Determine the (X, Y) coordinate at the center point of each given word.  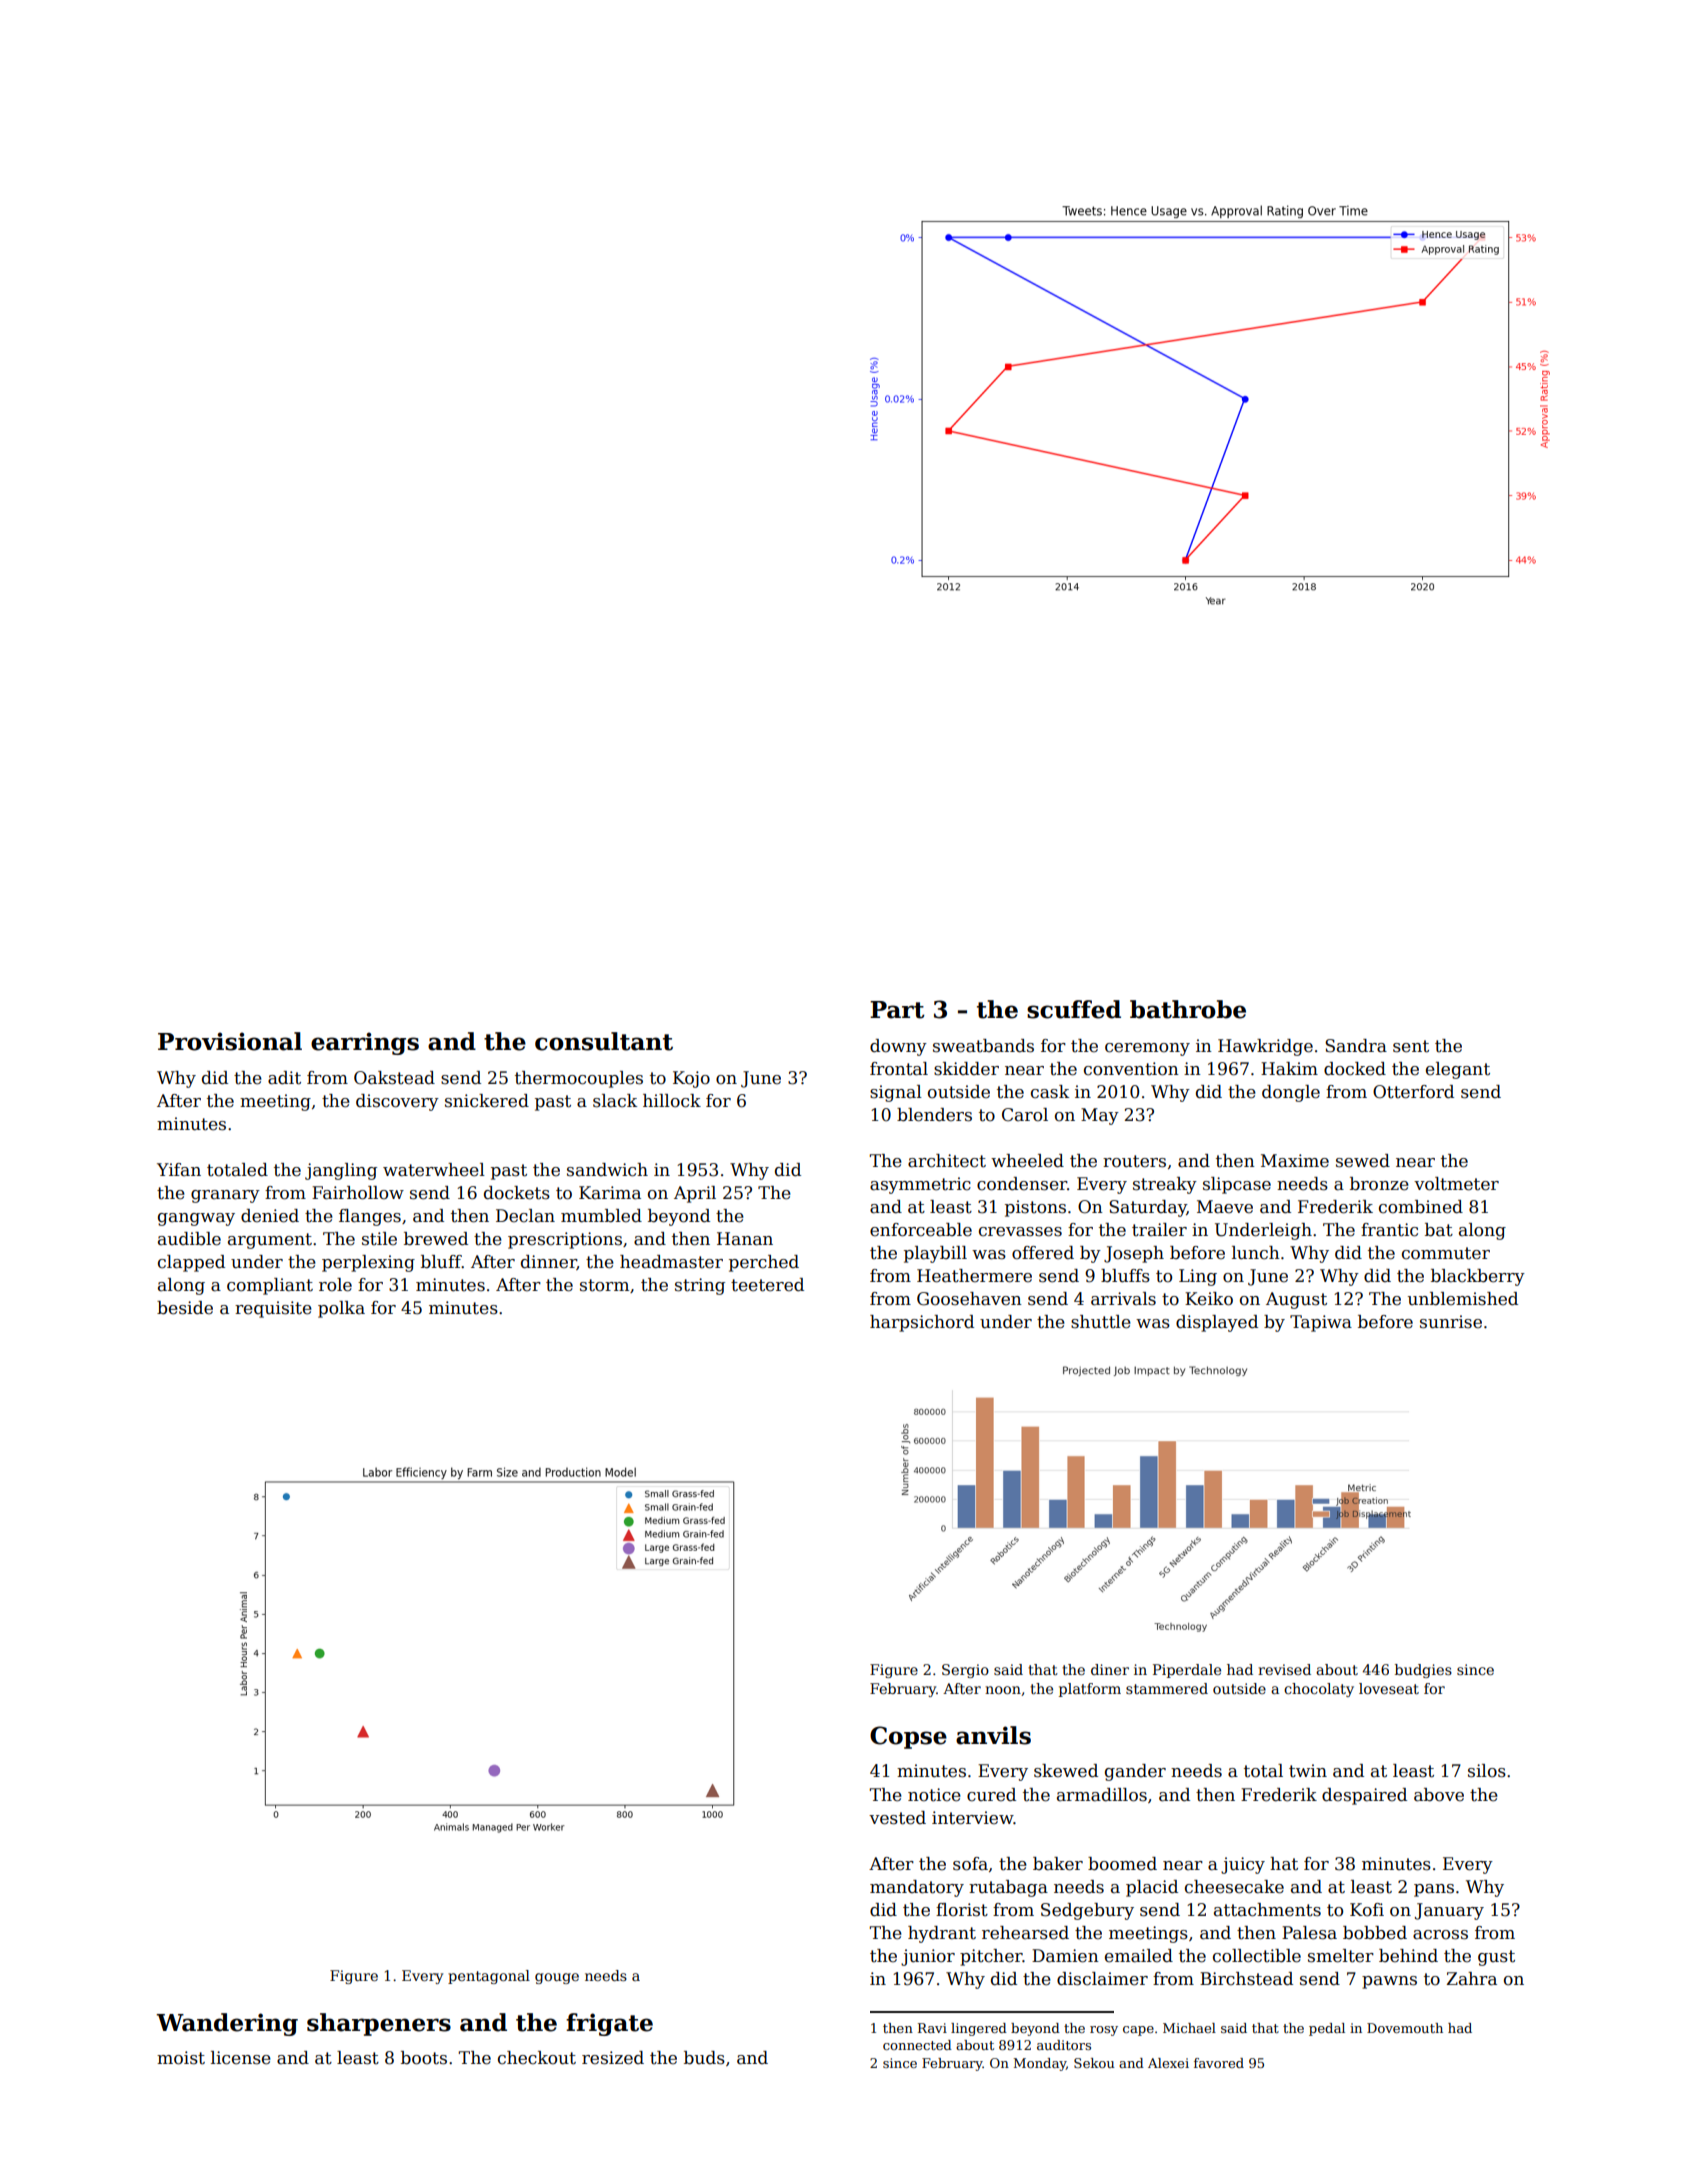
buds (704, 2058)
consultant (604, 1041)
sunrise (1451, 1322)
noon (1003, 1690)
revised (1284, 1669)
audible (189, 1239)
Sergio (965, 1671)
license (241, 2058)
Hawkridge (1265, 1047)
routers (1134, 1161)
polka (341, 1309)
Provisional (230, 1041)
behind (1408, 1956)
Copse (908, 1737)
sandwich (607, 1170)
